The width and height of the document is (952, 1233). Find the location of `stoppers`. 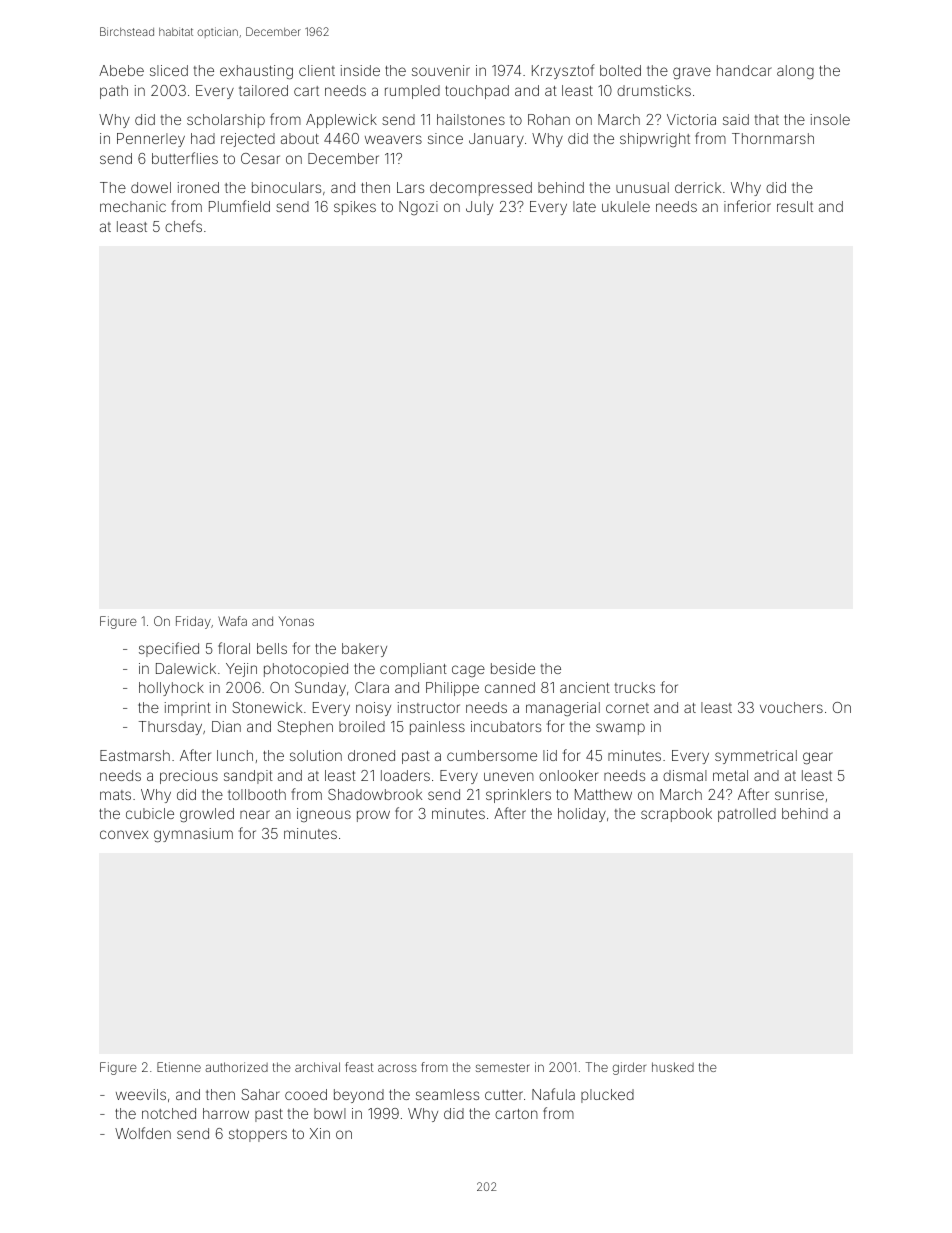

stoppers is located at coordinates (258, 1135).
